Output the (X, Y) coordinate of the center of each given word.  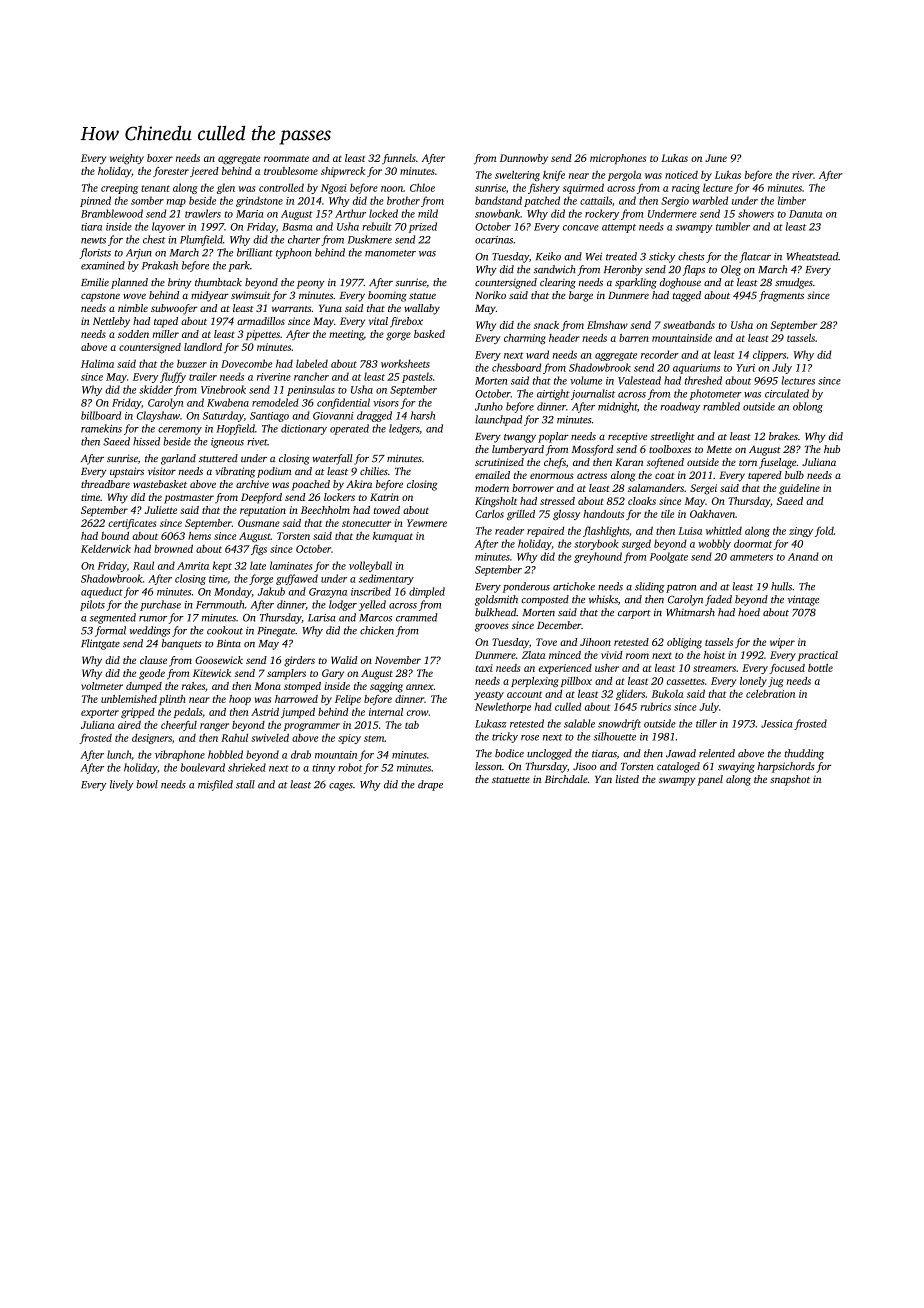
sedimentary (386, 579)
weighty (127, 159)
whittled (724, 530)
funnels (399, 159)
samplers (286, 674)
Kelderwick (106, 548)
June (716, 158)
